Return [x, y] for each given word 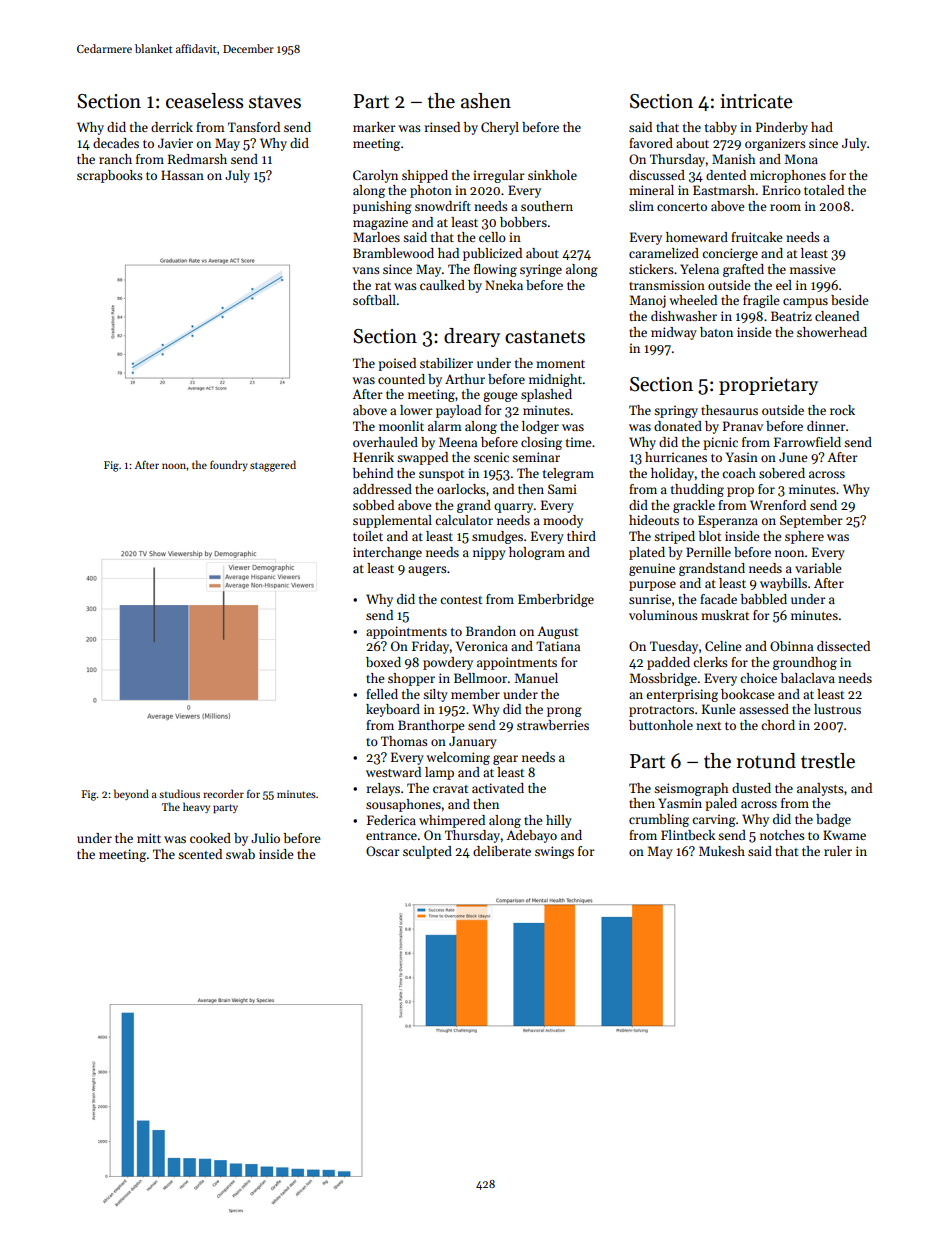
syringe [541, 270]
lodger [540, 427]
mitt [149, 838]
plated [647, 553]
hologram [537, 553]
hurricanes [676, 457]
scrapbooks [110, 176]
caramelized [664, 253]
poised [397, 364]
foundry [229, 465]
